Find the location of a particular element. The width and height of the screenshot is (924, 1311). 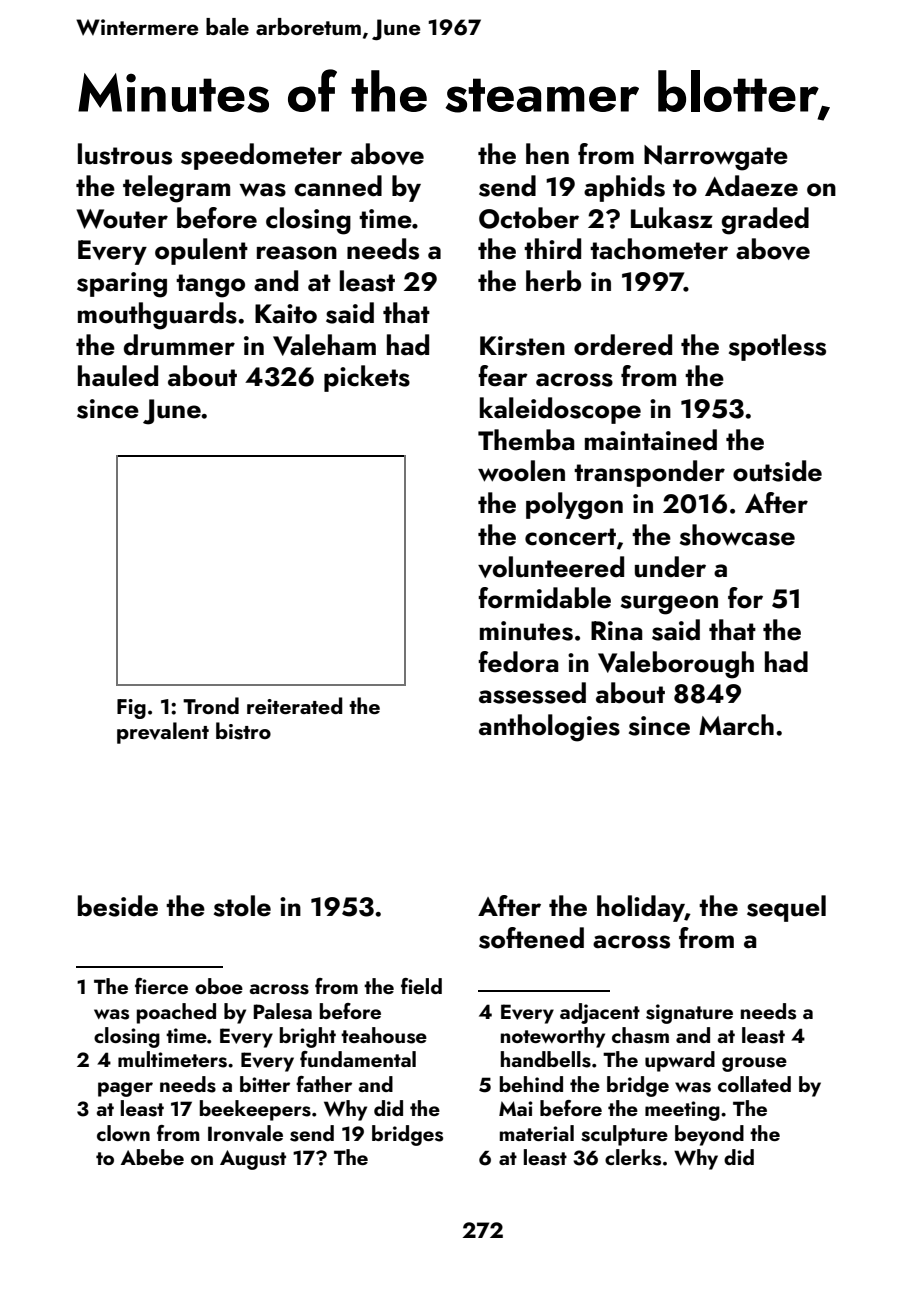

showcase is located at coordinates (737, 535).
